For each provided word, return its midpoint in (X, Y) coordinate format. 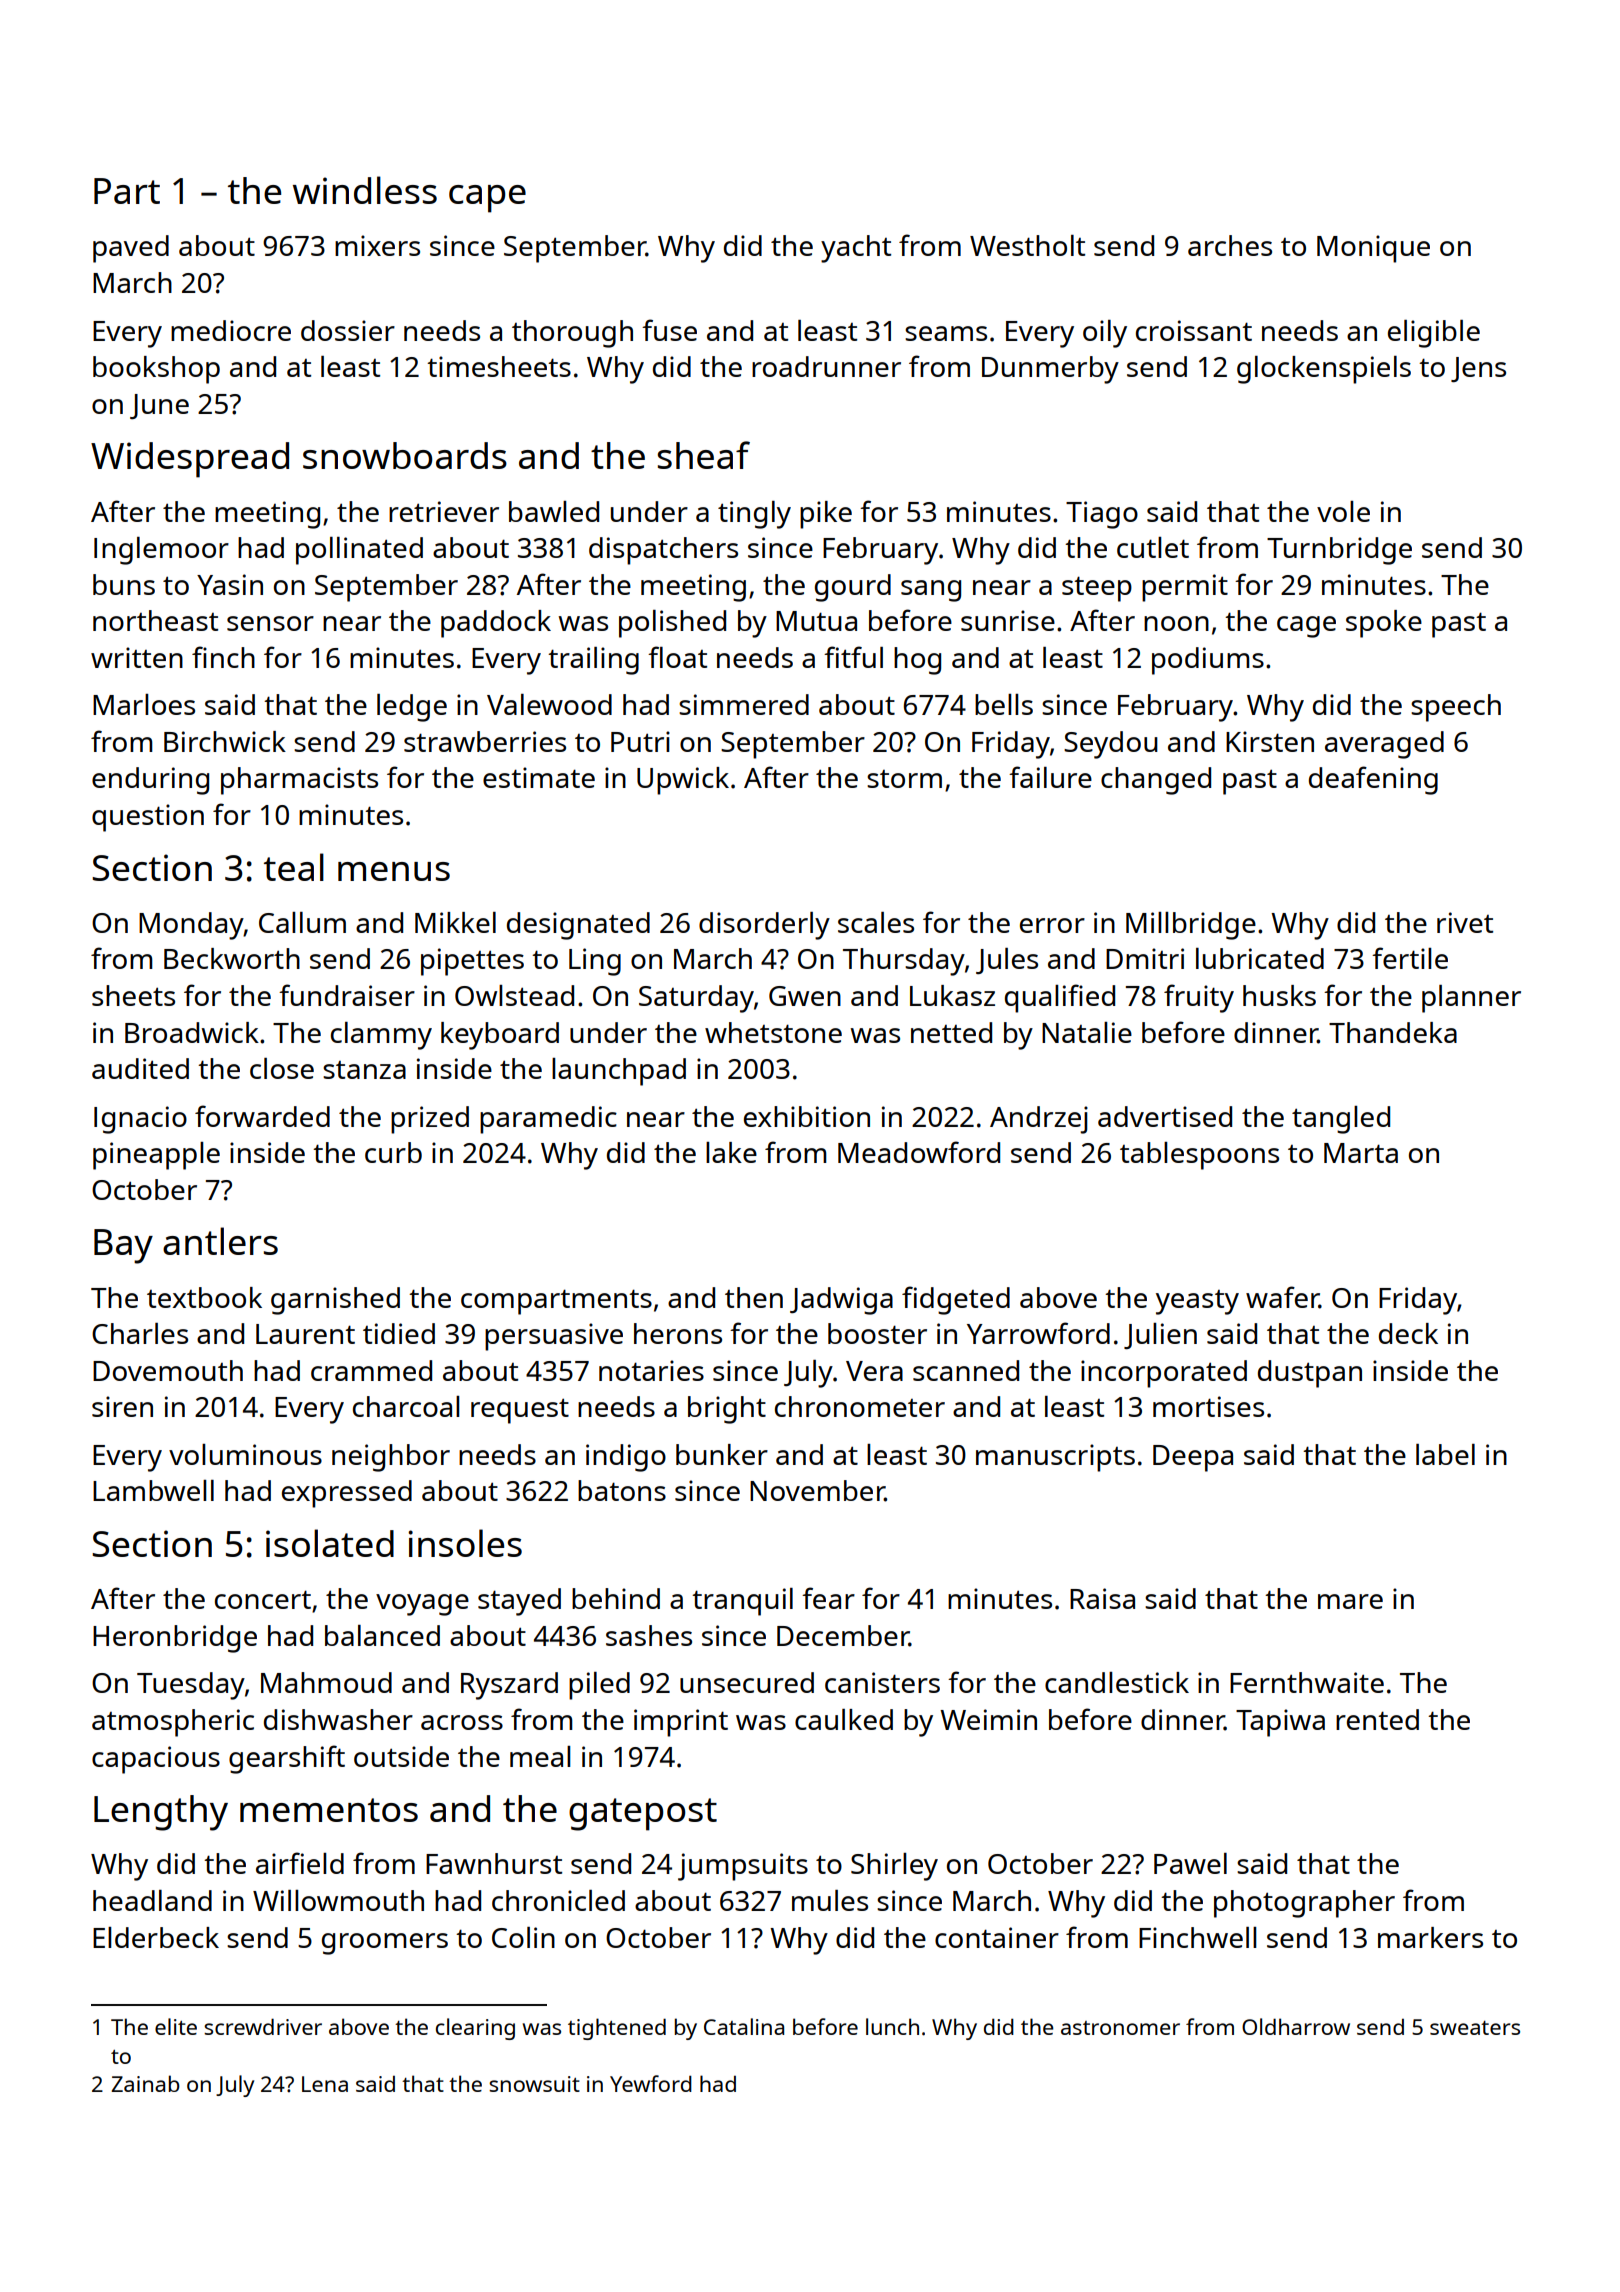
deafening (1373, 780)
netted (951, 1032)
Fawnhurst (494, 1863)
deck (1408, 1333)
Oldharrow (1296, 2026)
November (817, 1490)
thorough (572, 334)
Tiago (1102, 515)
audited (140, 1068)
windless (365, 190)
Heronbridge (175, 1639)
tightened (617, 2029)
